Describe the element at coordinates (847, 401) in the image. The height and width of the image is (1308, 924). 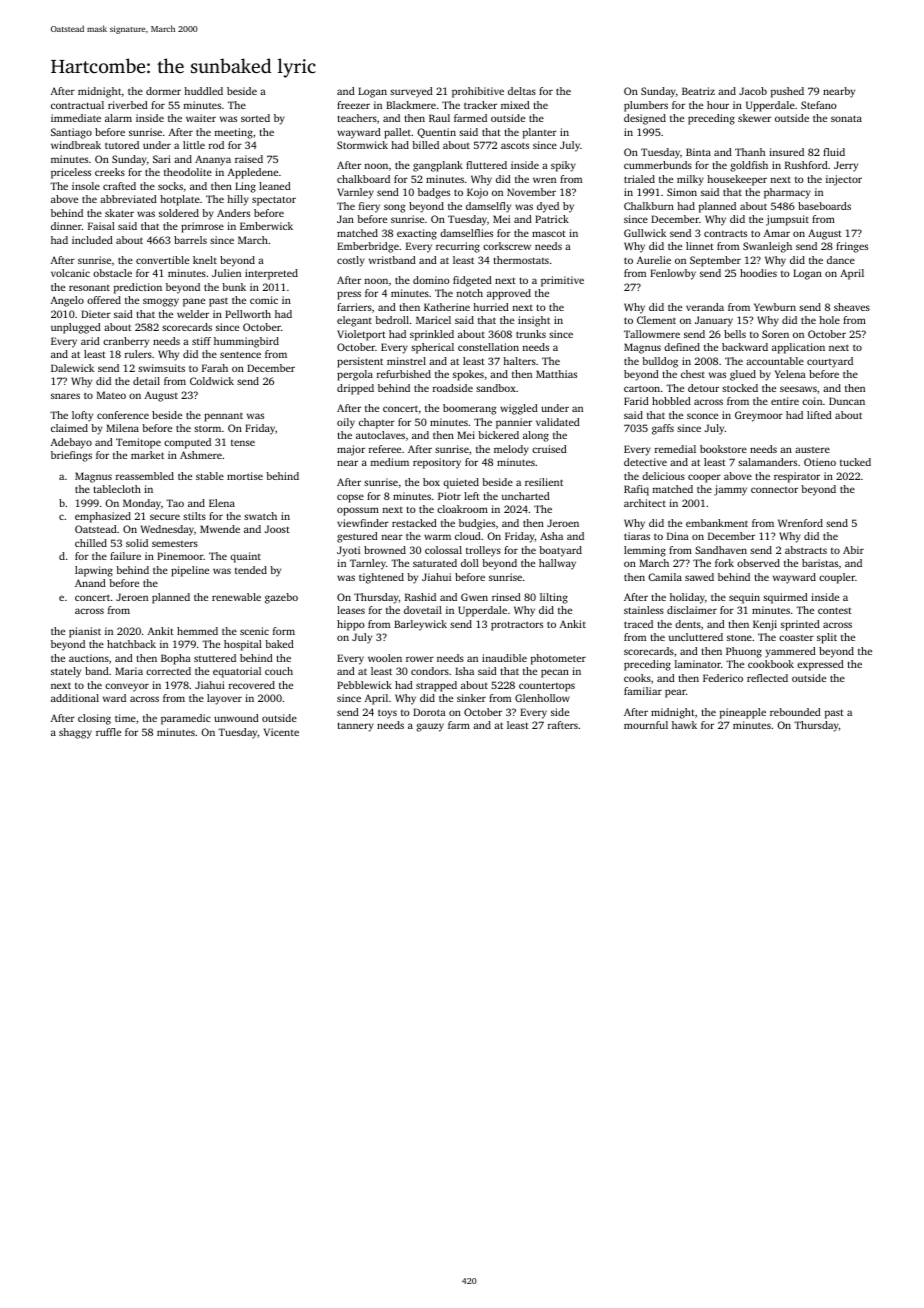
I see `Duncan` at that location.
